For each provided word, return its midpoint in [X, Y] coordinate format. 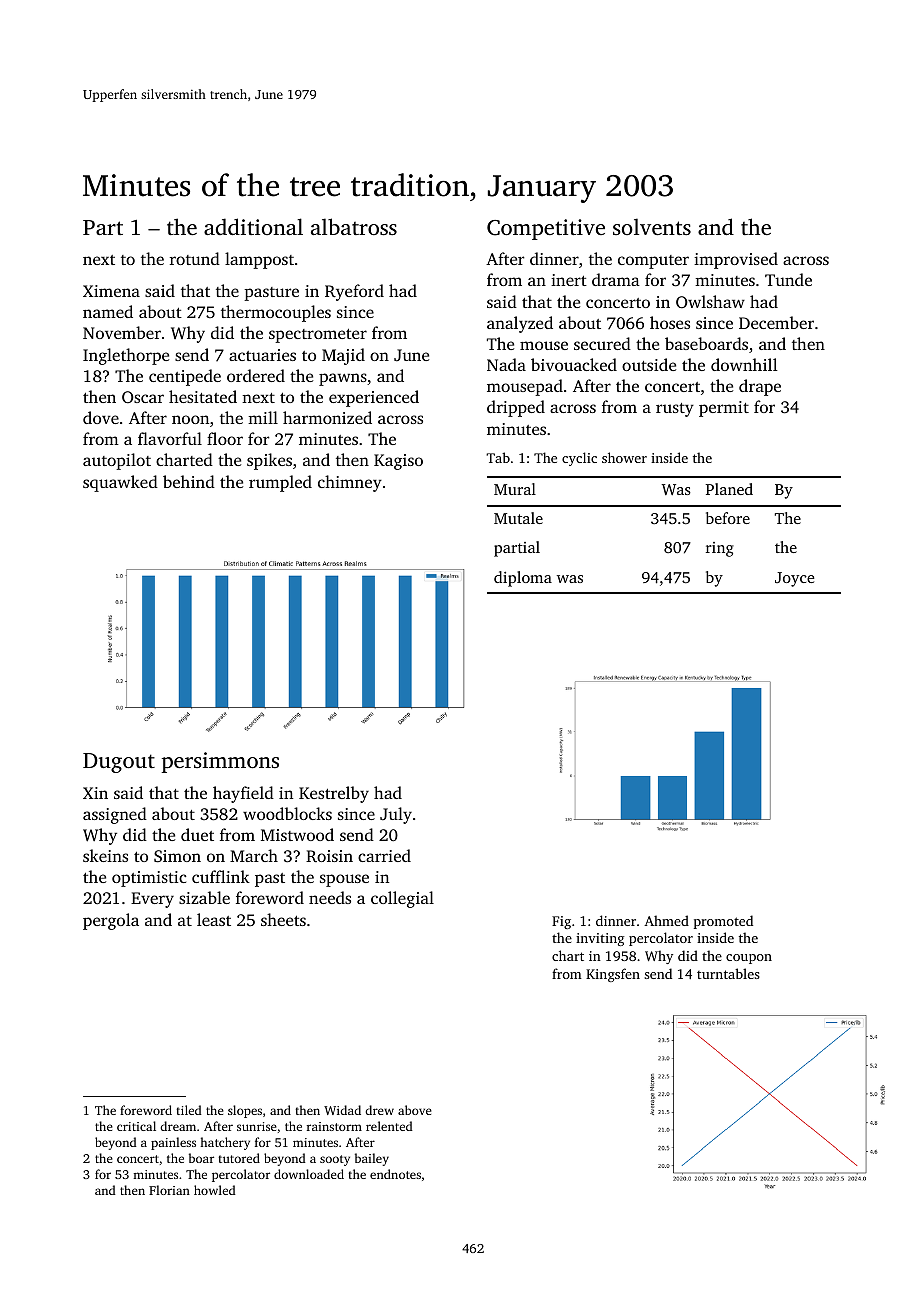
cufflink [221, 876]
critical [136, 1126]
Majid [343, 356]
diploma [523, 579]
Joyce [794, 579]
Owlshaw [710, 301]
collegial [402, 899]
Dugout [119, 763]
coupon [749, 959]
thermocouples [276, 313]
